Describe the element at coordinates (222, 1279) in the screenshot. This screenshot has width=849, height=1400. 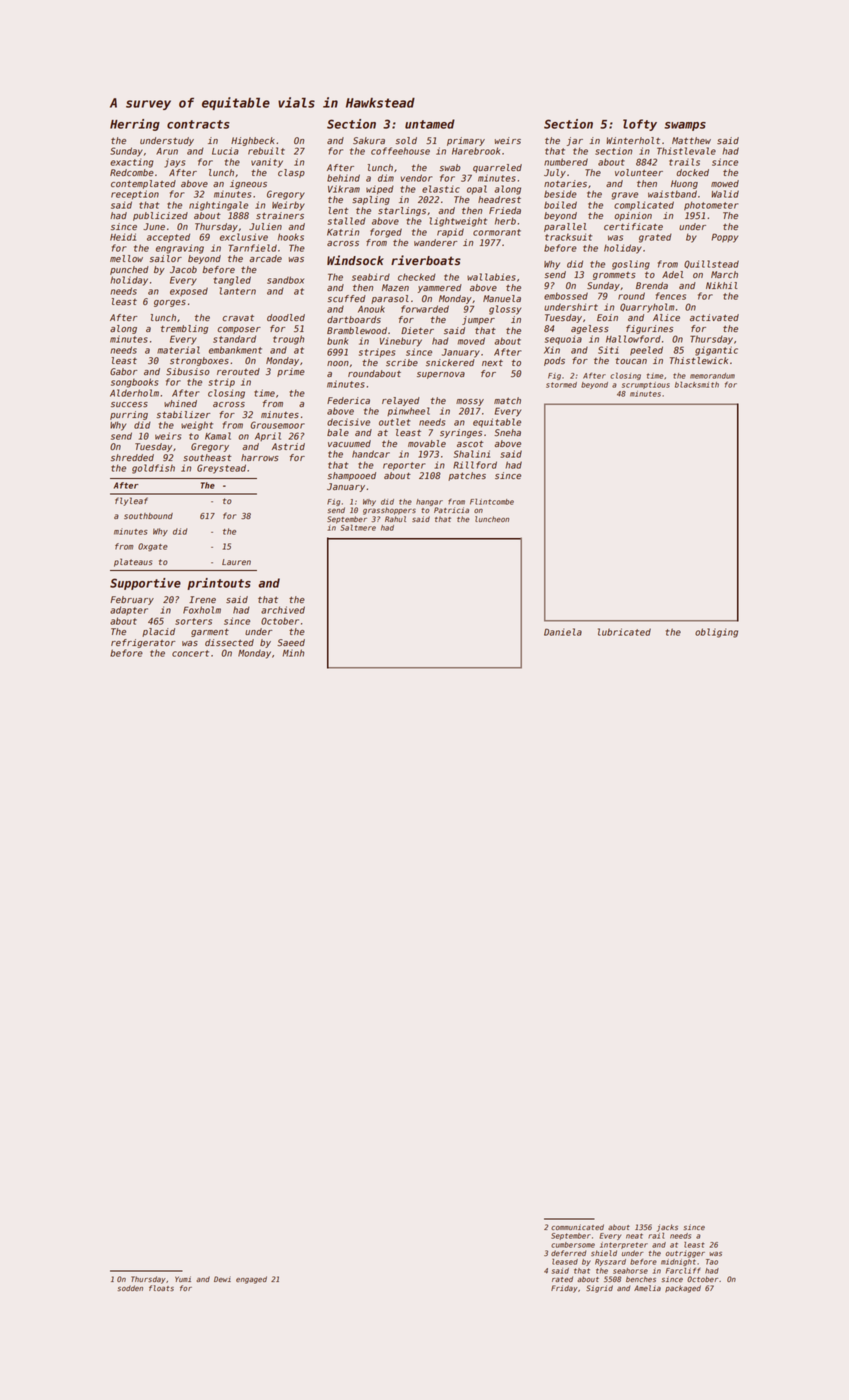
I see `Dewi` at that location.
